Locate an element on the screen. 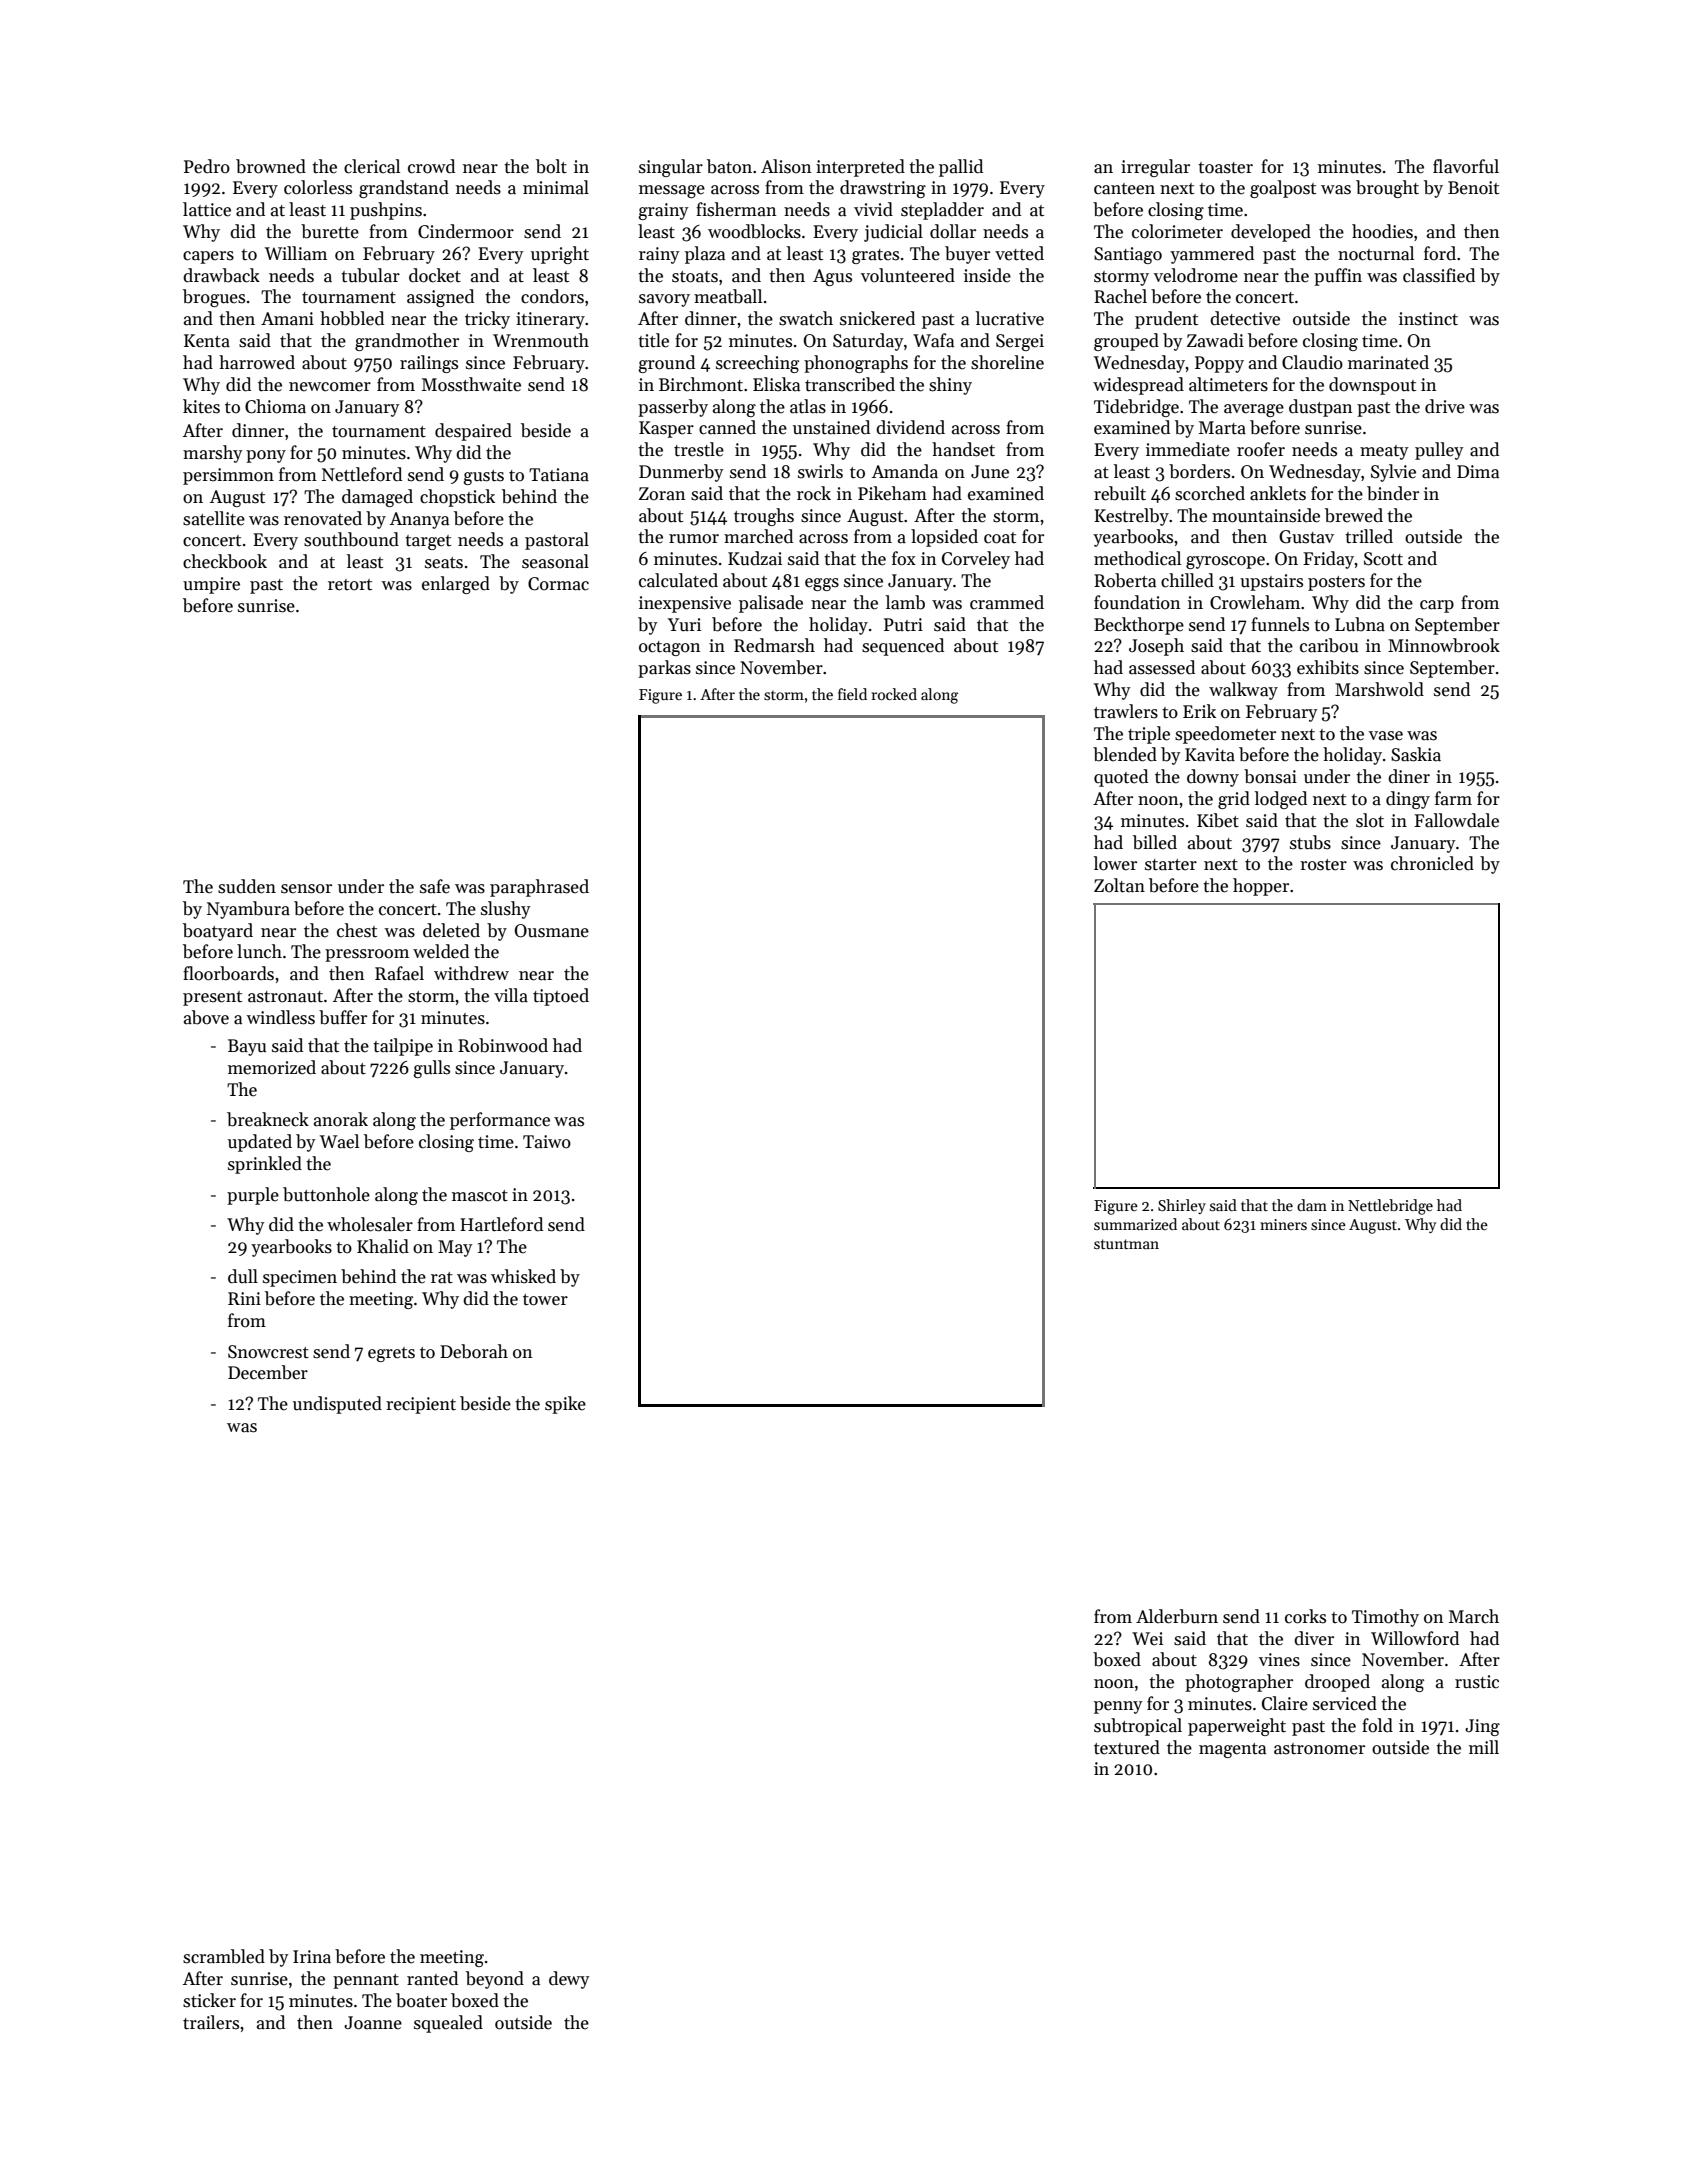 Image resolution: width=1683 pixels, height=2178 pixels. textured is located at coordinates (1127, 1747).
